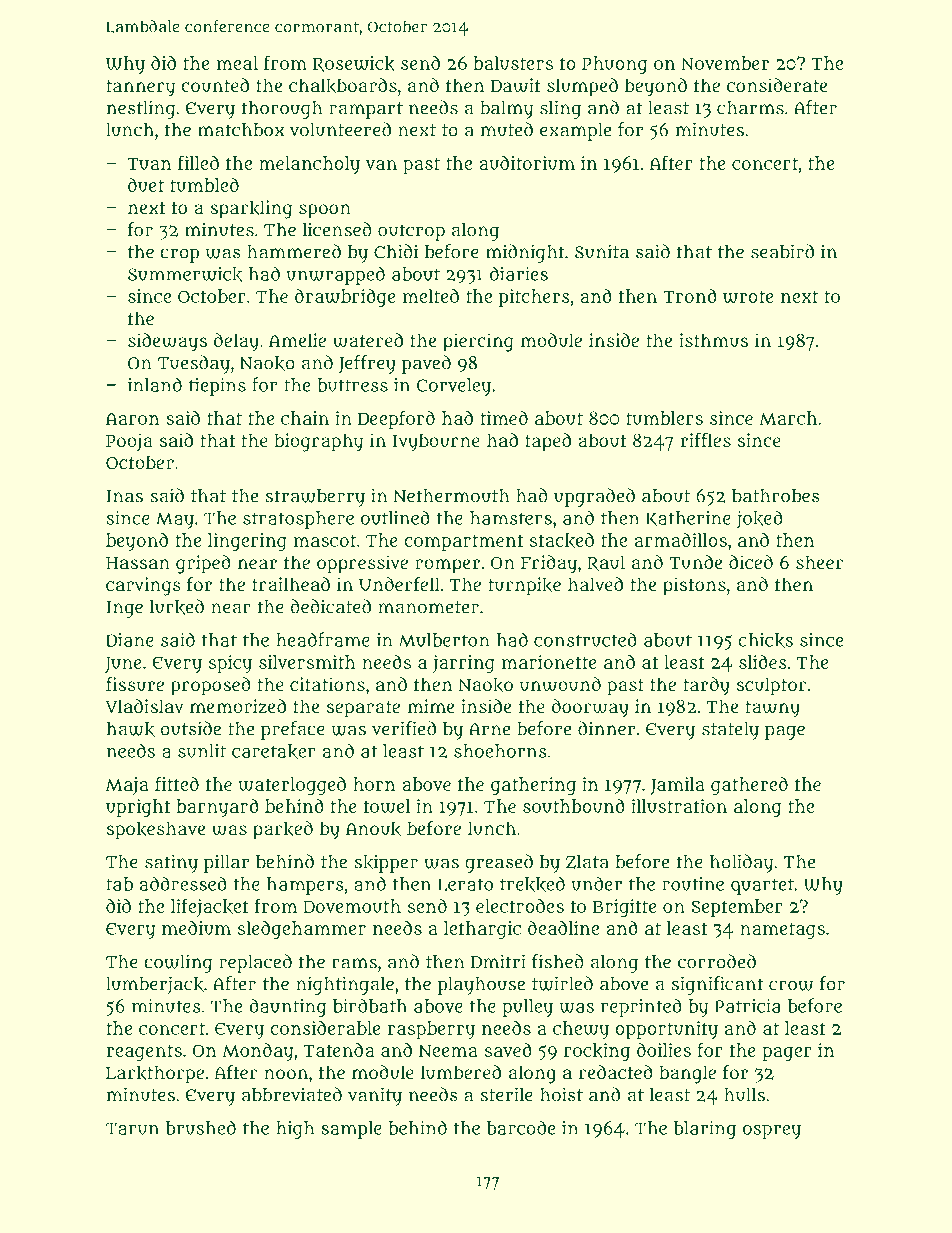 This document has height=1233, width=952. I want to click on osprey, so click(772, 1132).
